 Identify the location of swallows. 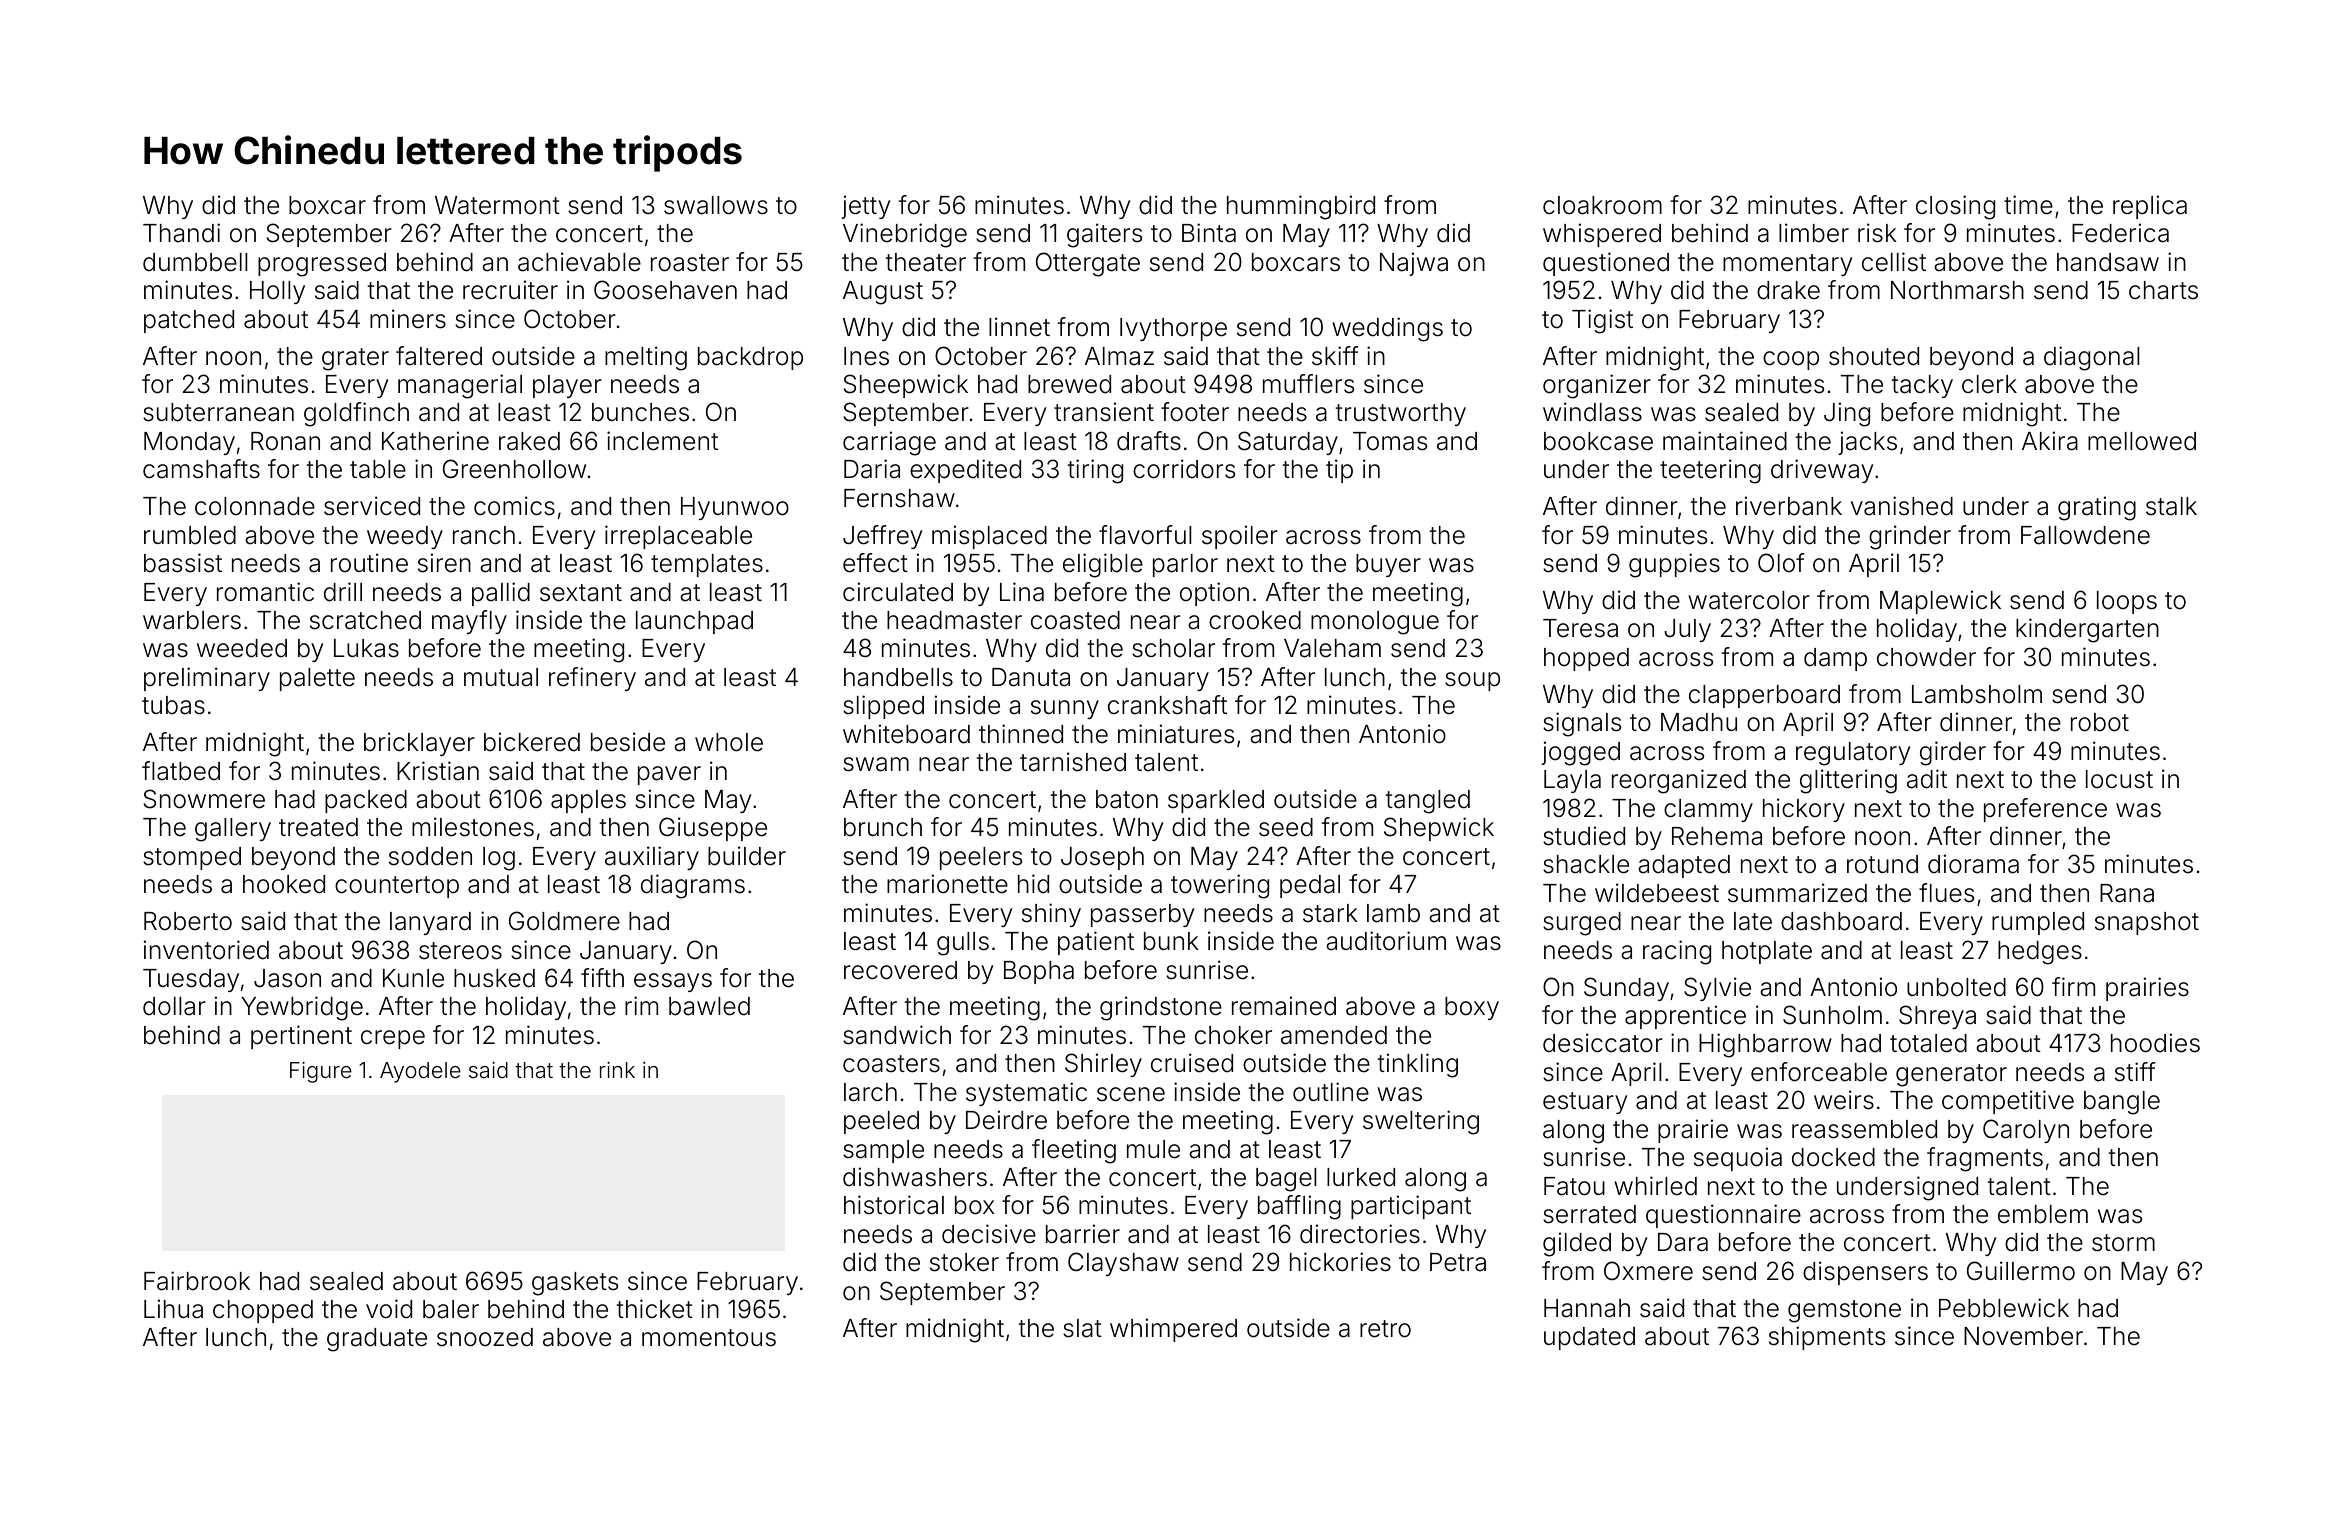
(716, 205).
